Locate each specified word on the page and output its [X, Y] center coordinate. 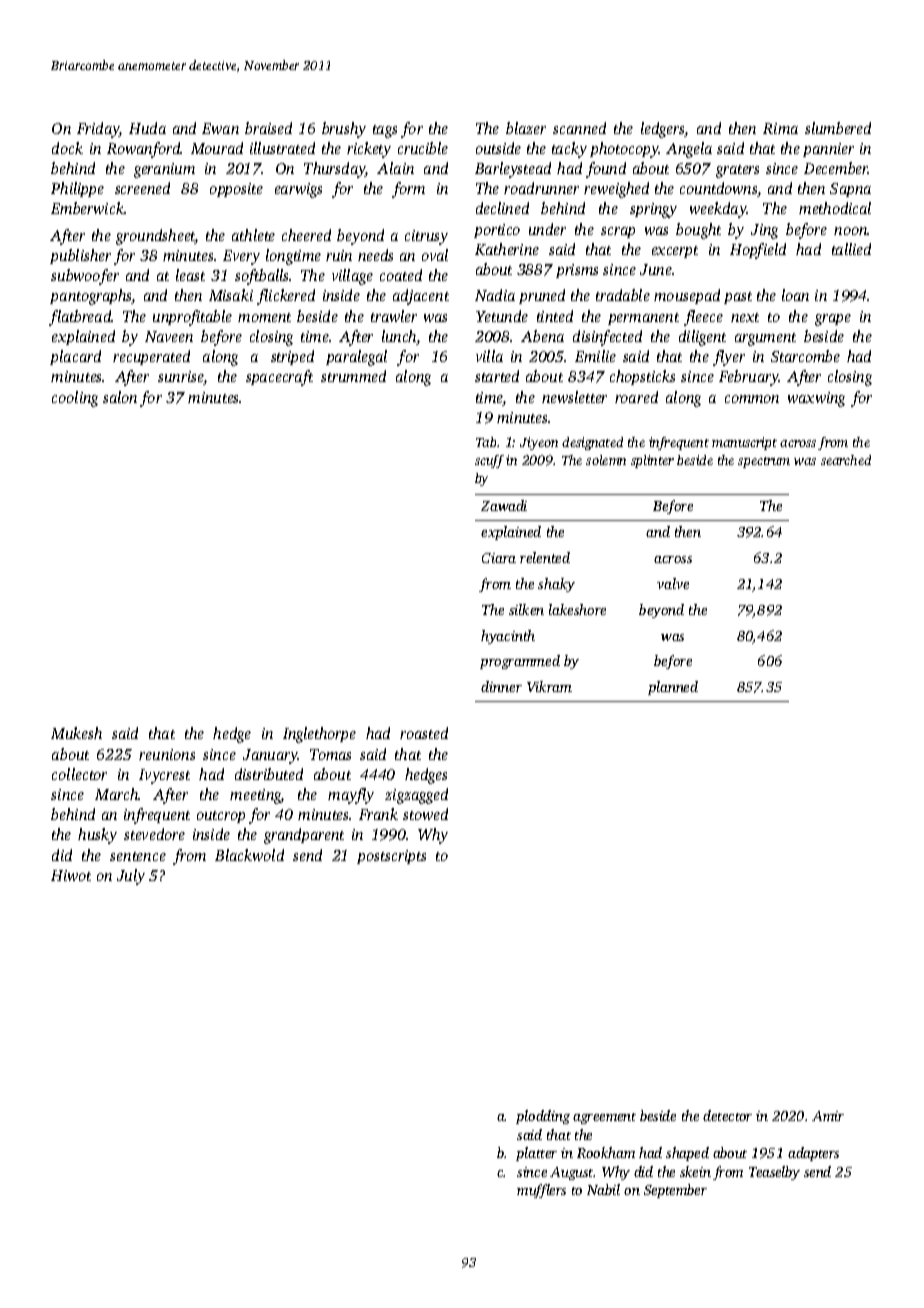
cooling [75, 399]
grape [833, 320]
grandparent [304, 836]
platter [536, 1154]
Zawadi [504, 505]
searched [846, 460]
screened [142, 188]
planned [673, 688]
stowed [425, 814]
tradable [623, 295]
